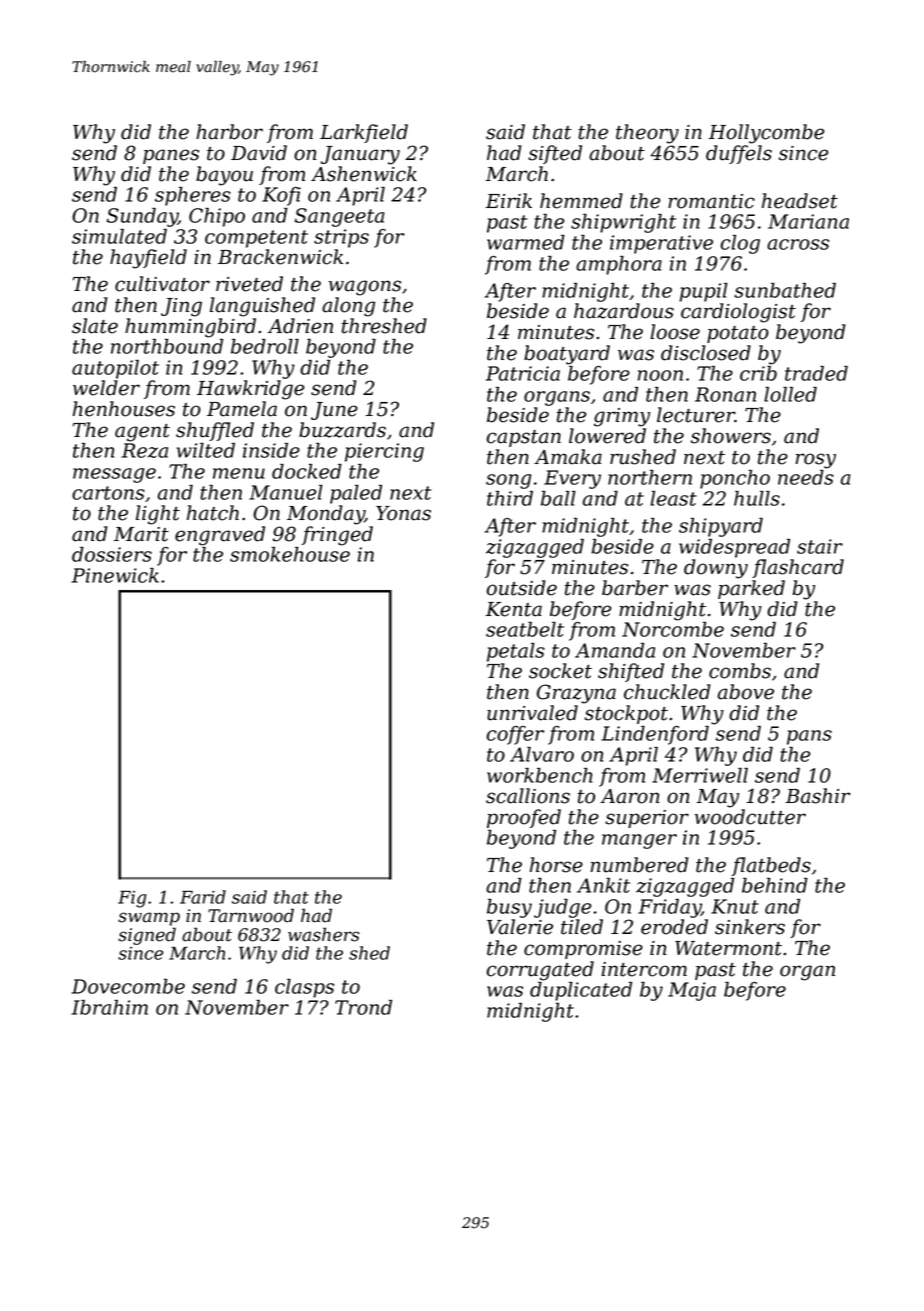 The image size is (924, 1311). What do you see at coordinates (95, 326) in the screenshot?
I see `slate` at bounding box center [95, 326].
